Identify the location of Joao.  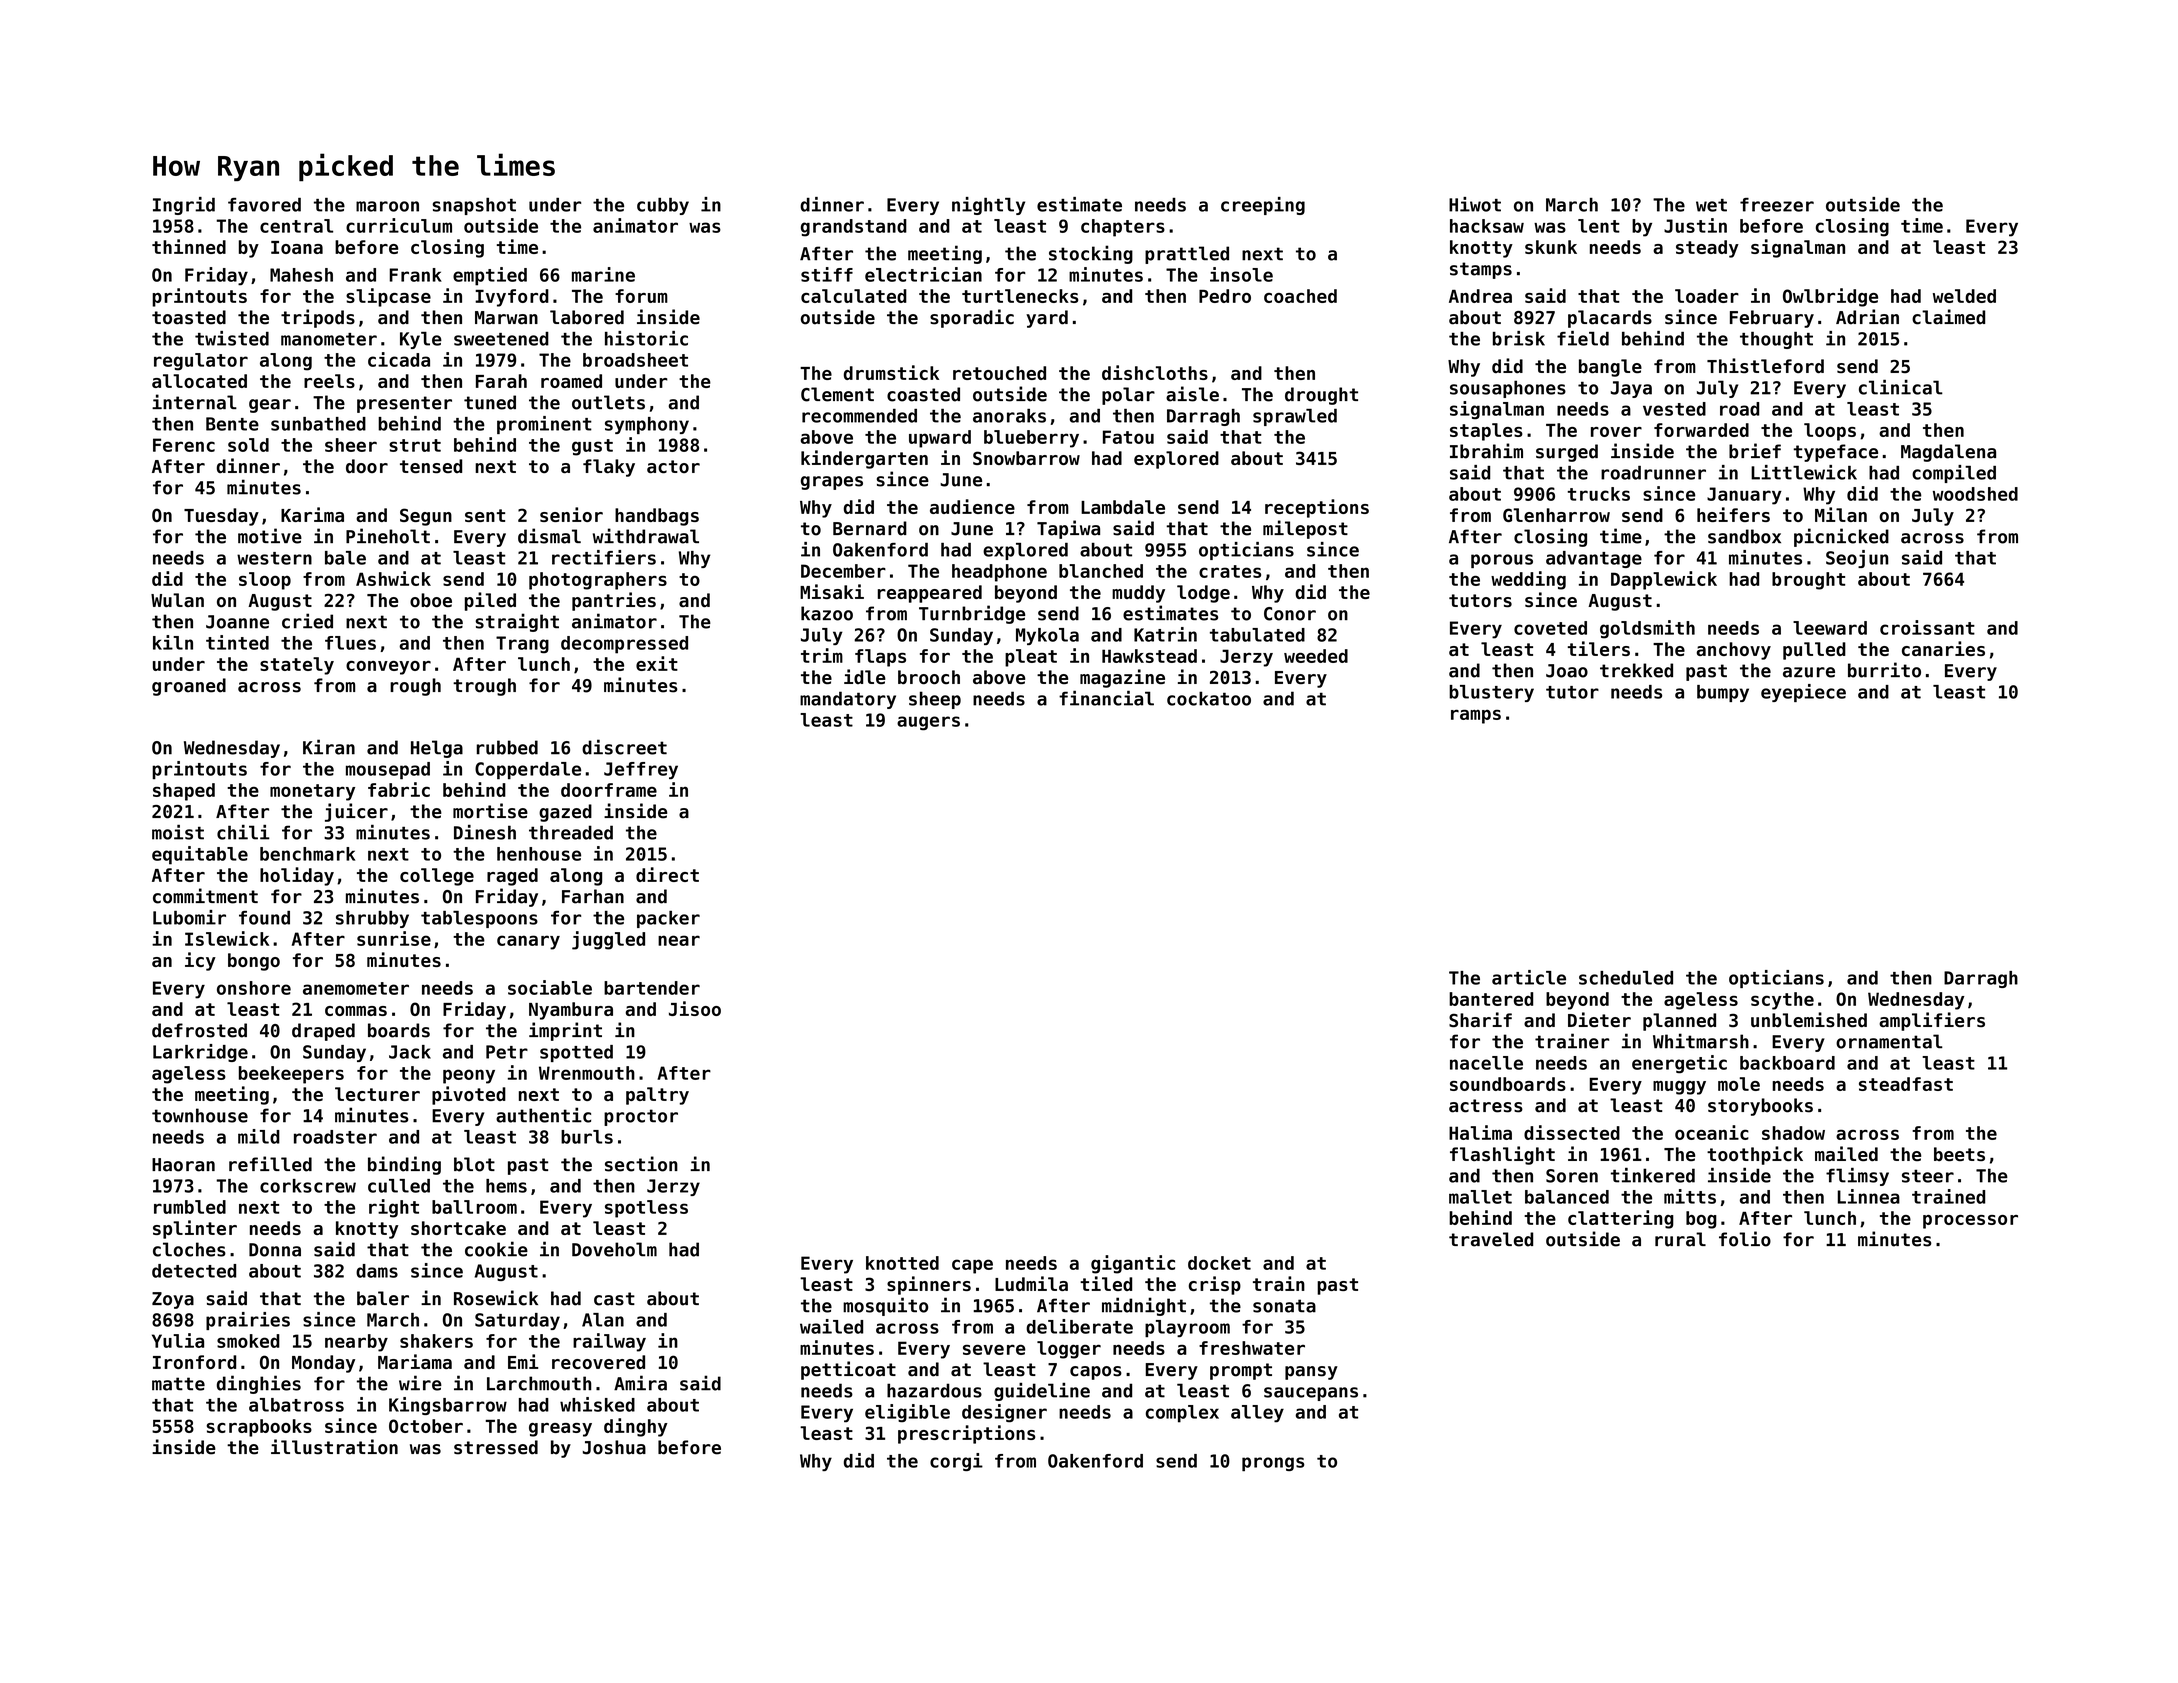
(1567, 671).
